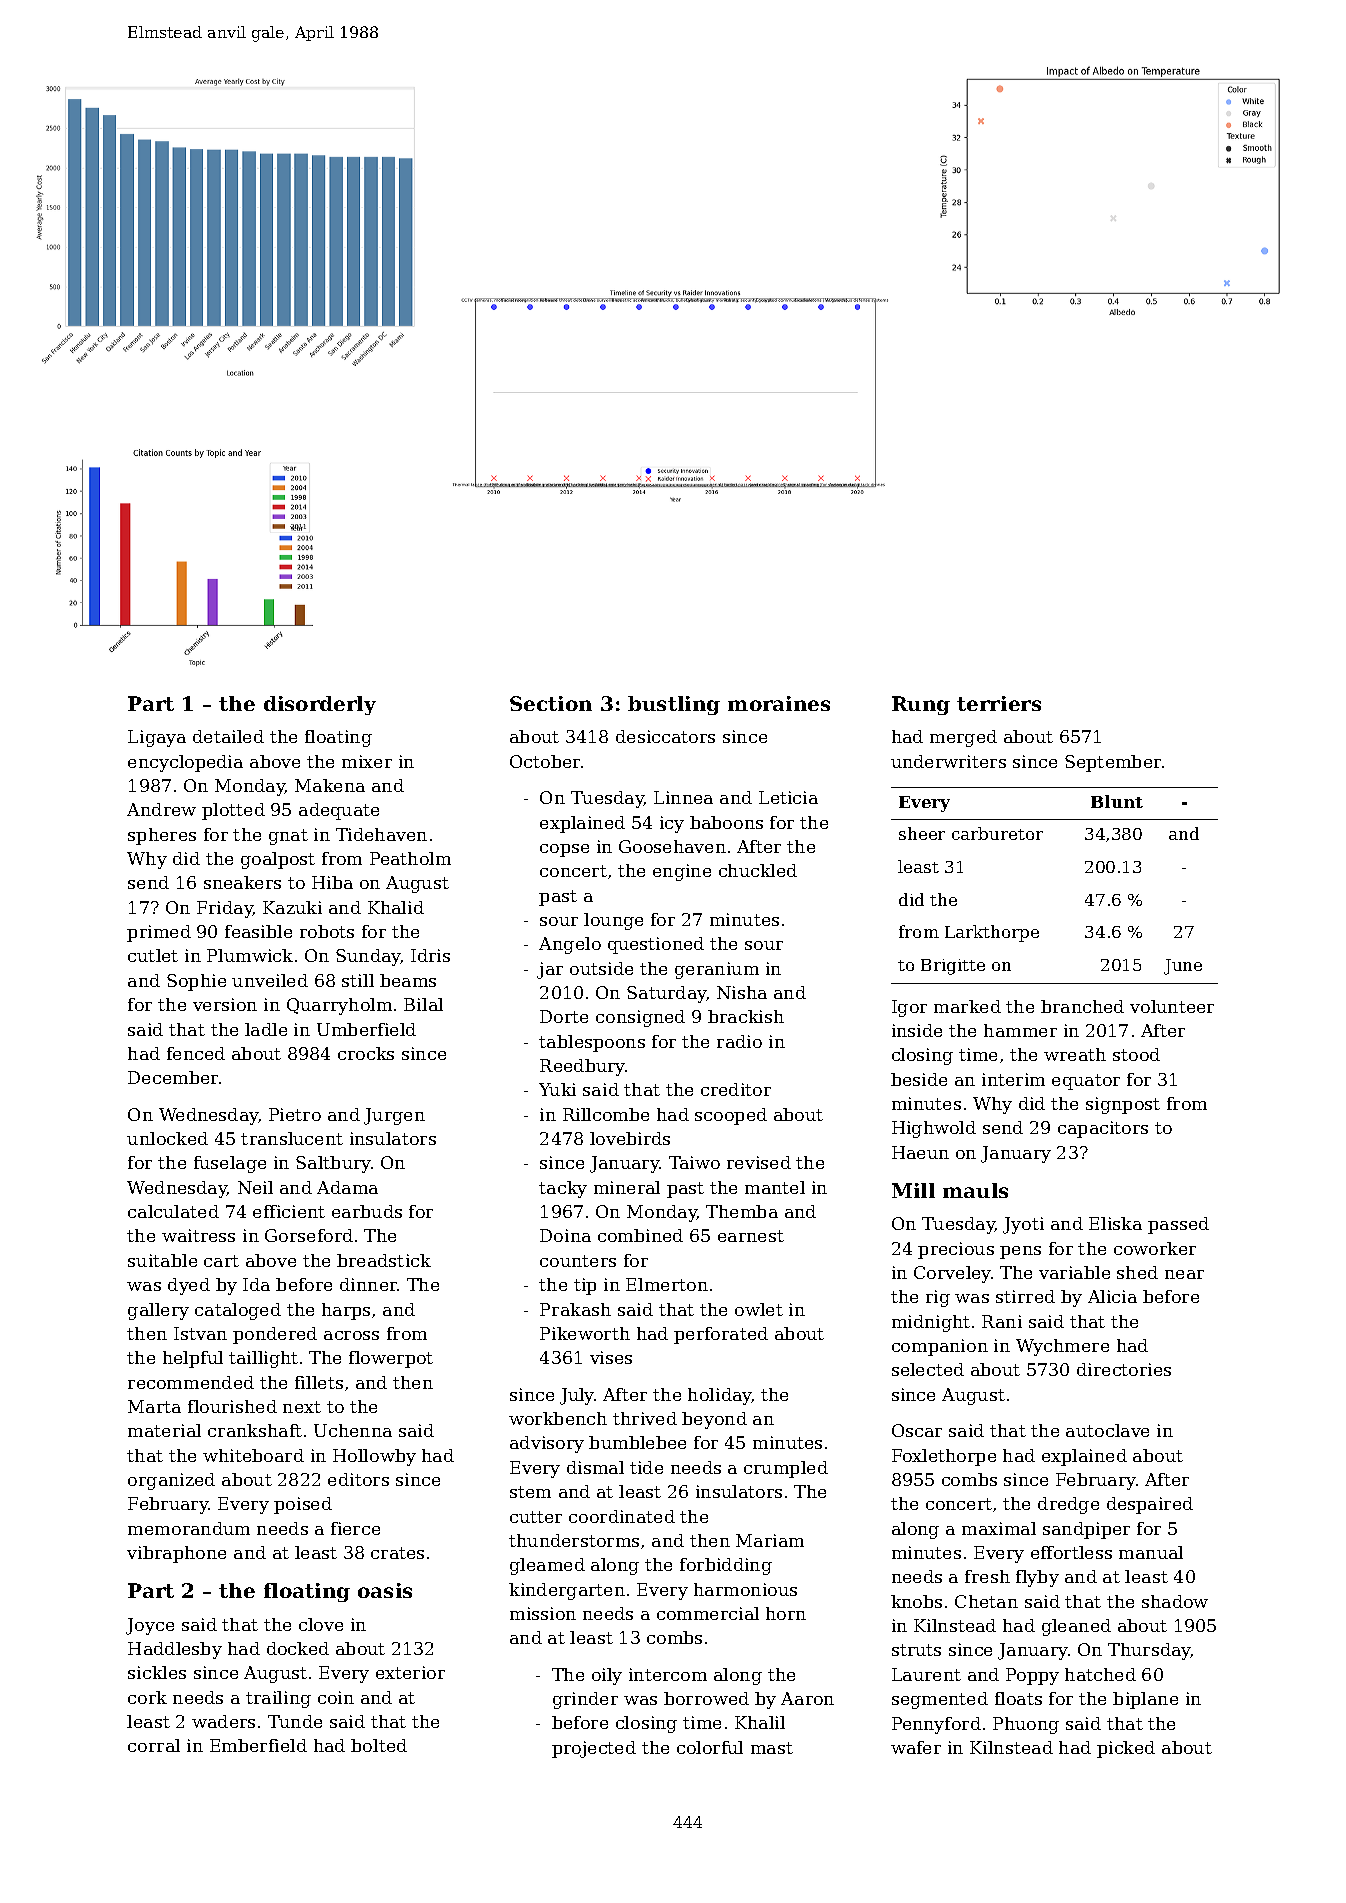  What do you see at coordinates (320, 705) in the screenshot?
I see `disorderly` at bounding box center [320, 705].
